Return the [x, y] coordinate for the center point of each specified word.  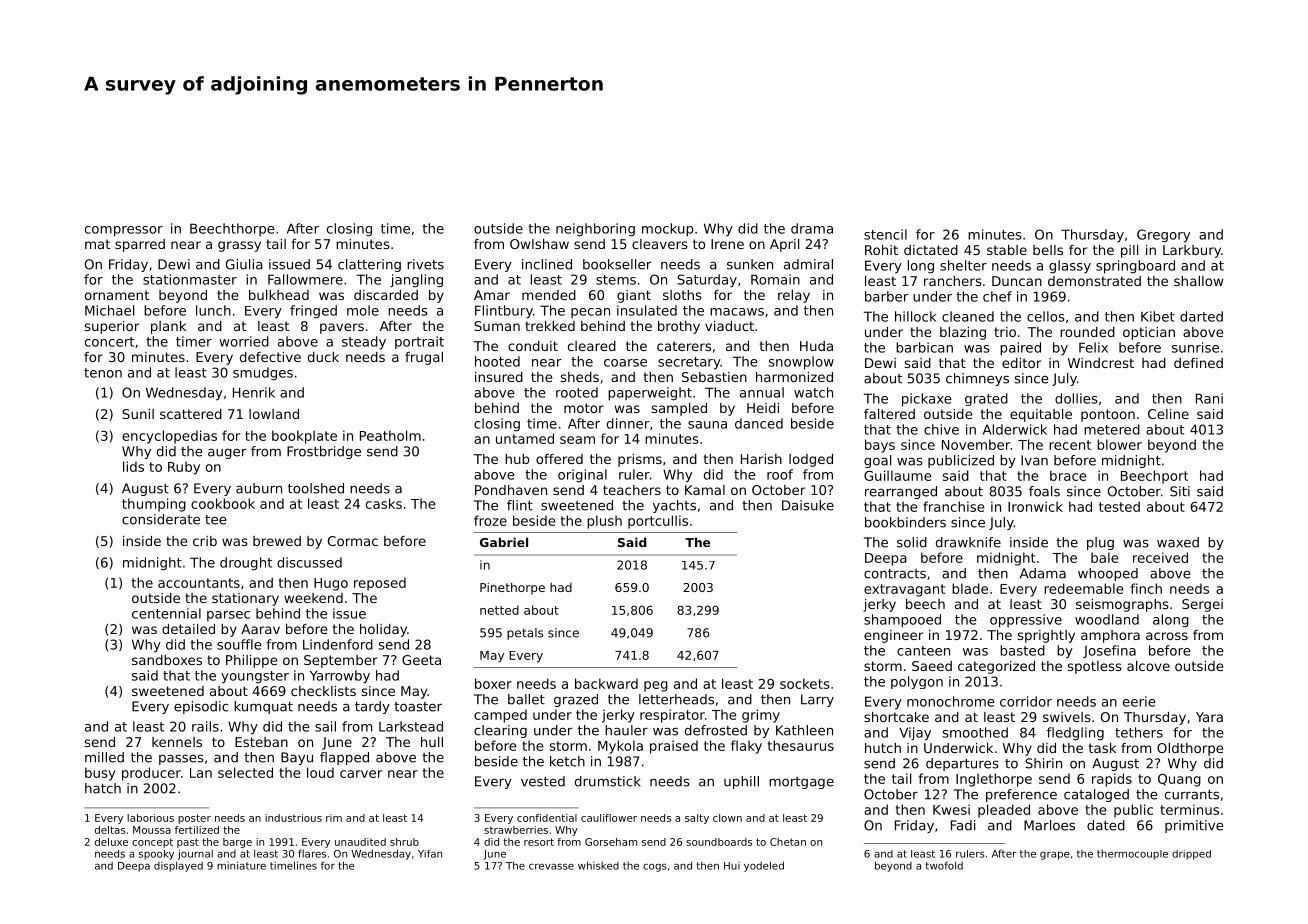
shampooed [902, 621]
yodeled [764, 866]
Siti [1180, 491]
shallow [1198, 281]
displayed [178, 866]
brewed [277, 541]
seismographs [1122, 605]
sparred [140, 245]
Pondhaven [511, 490]
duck [323, 357]
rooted [577, 392]
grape [1055, 855]
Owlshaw [539, 244]
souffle [239, 644]
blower [1119, 444]
